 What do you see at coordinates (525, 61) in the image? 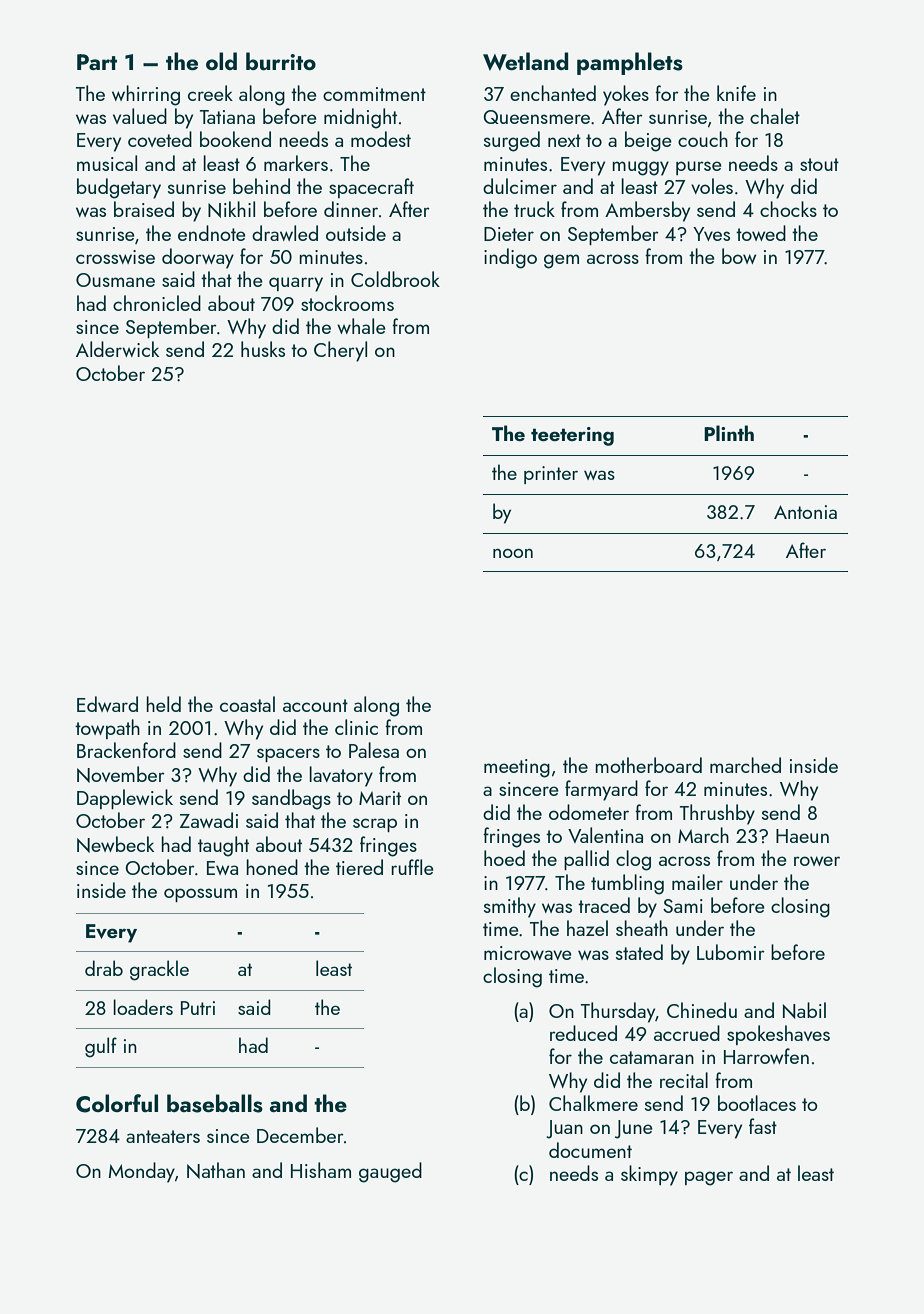
I see `Wetland` at bounding box center [525, 61].
